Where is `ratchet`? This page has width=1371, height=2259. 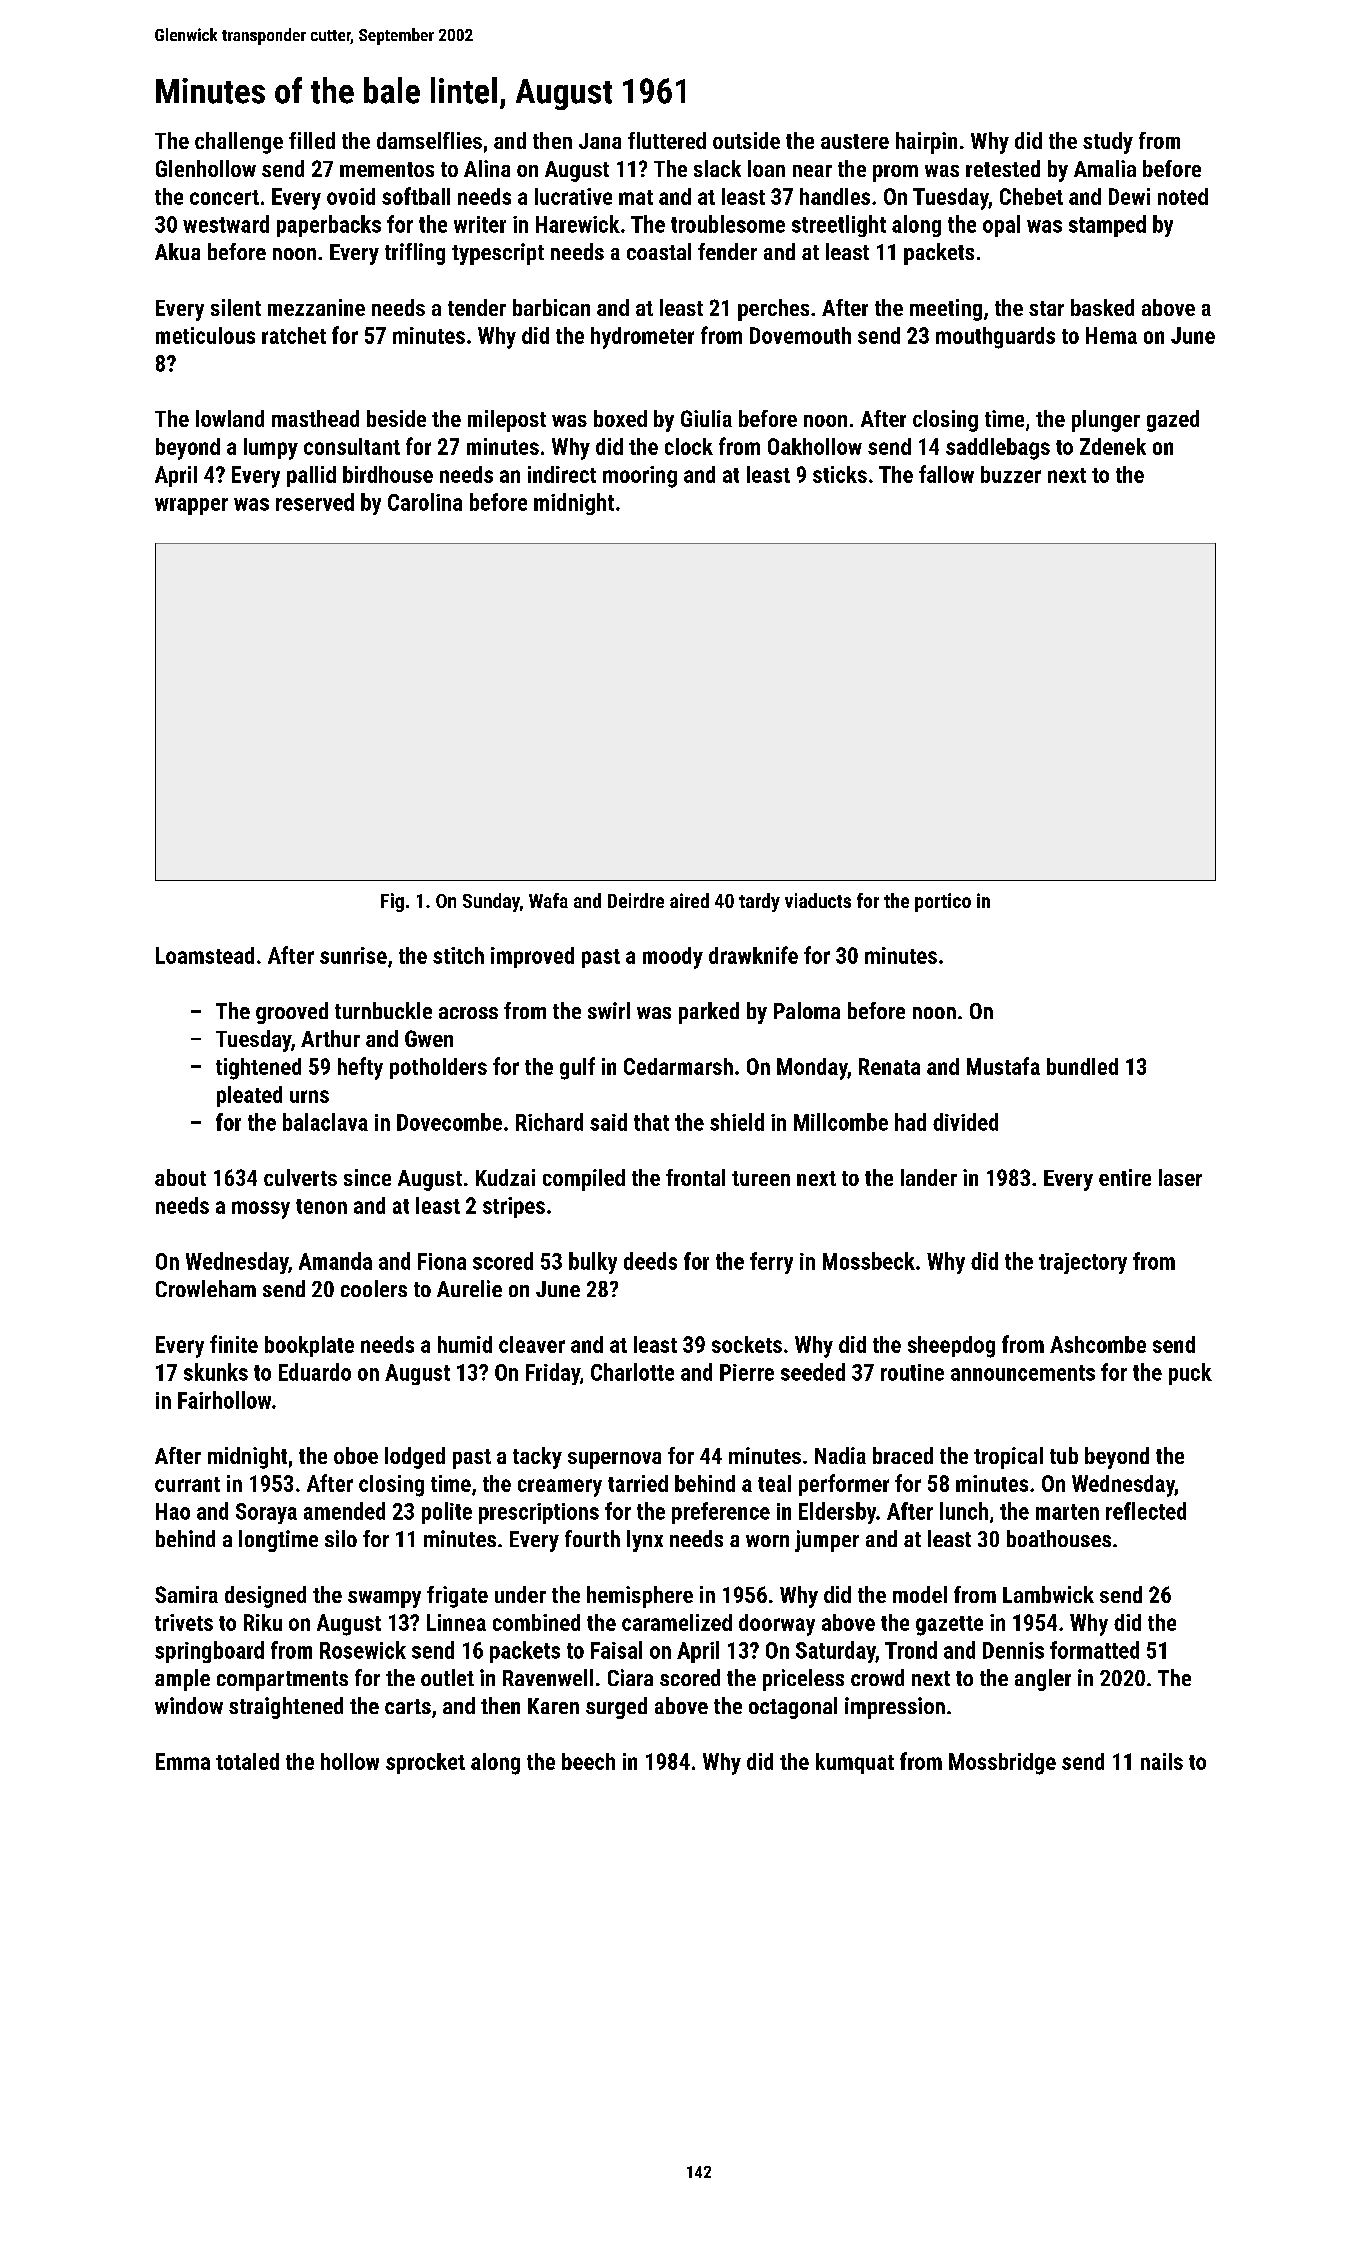
ratchet is located at coordinates (294, 335).
